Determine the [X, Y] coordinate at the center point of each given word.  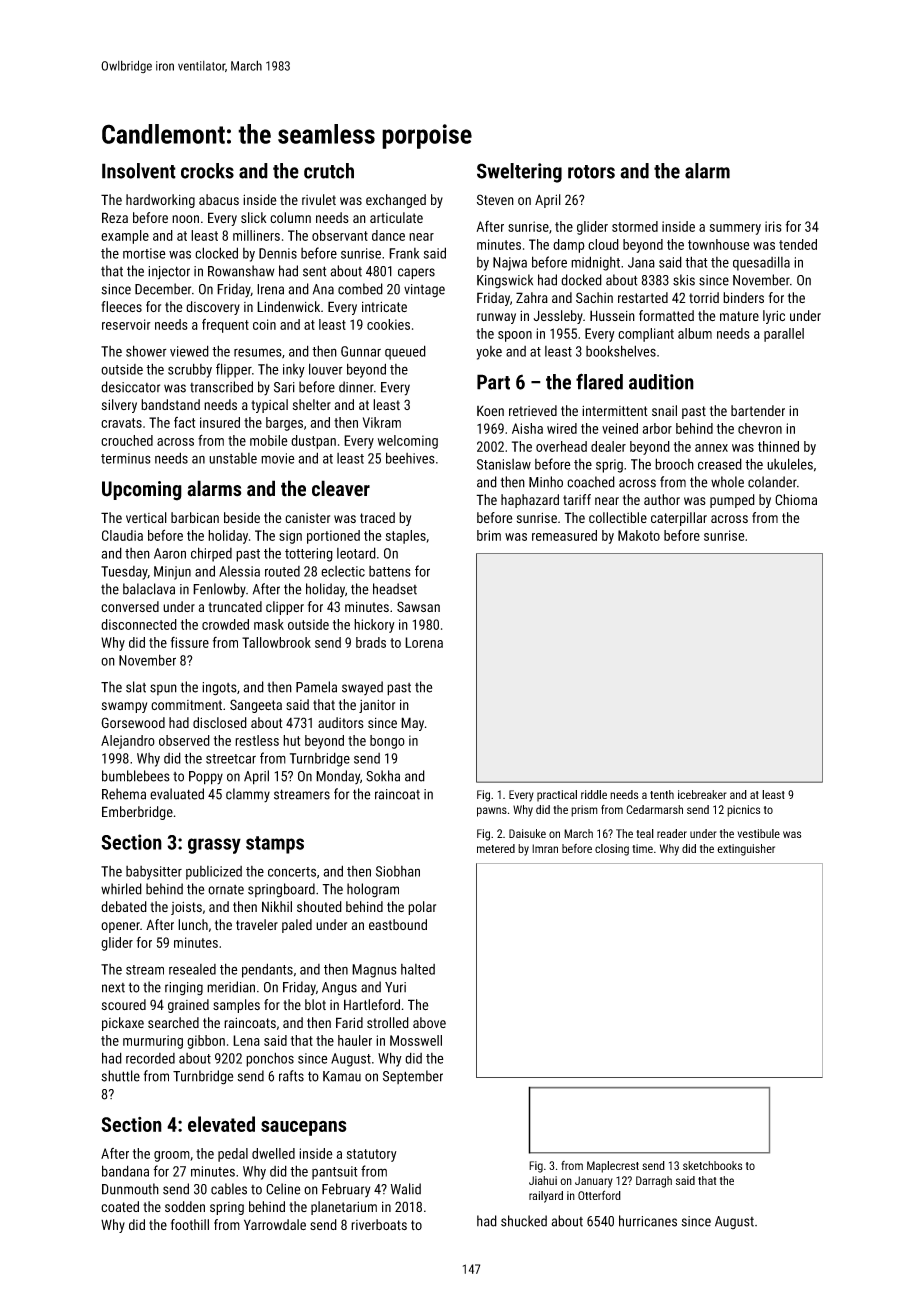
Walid [406, 1189]
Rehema [124, 794]
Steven [495, 199]
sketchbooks [712, 1165]
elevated [221, 1124]
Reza [115, 217]
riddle [594, 794]
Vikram [382, 422]
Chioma [796, 499]
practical [557, 796]
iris [773, 226]
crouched [127, 440]
